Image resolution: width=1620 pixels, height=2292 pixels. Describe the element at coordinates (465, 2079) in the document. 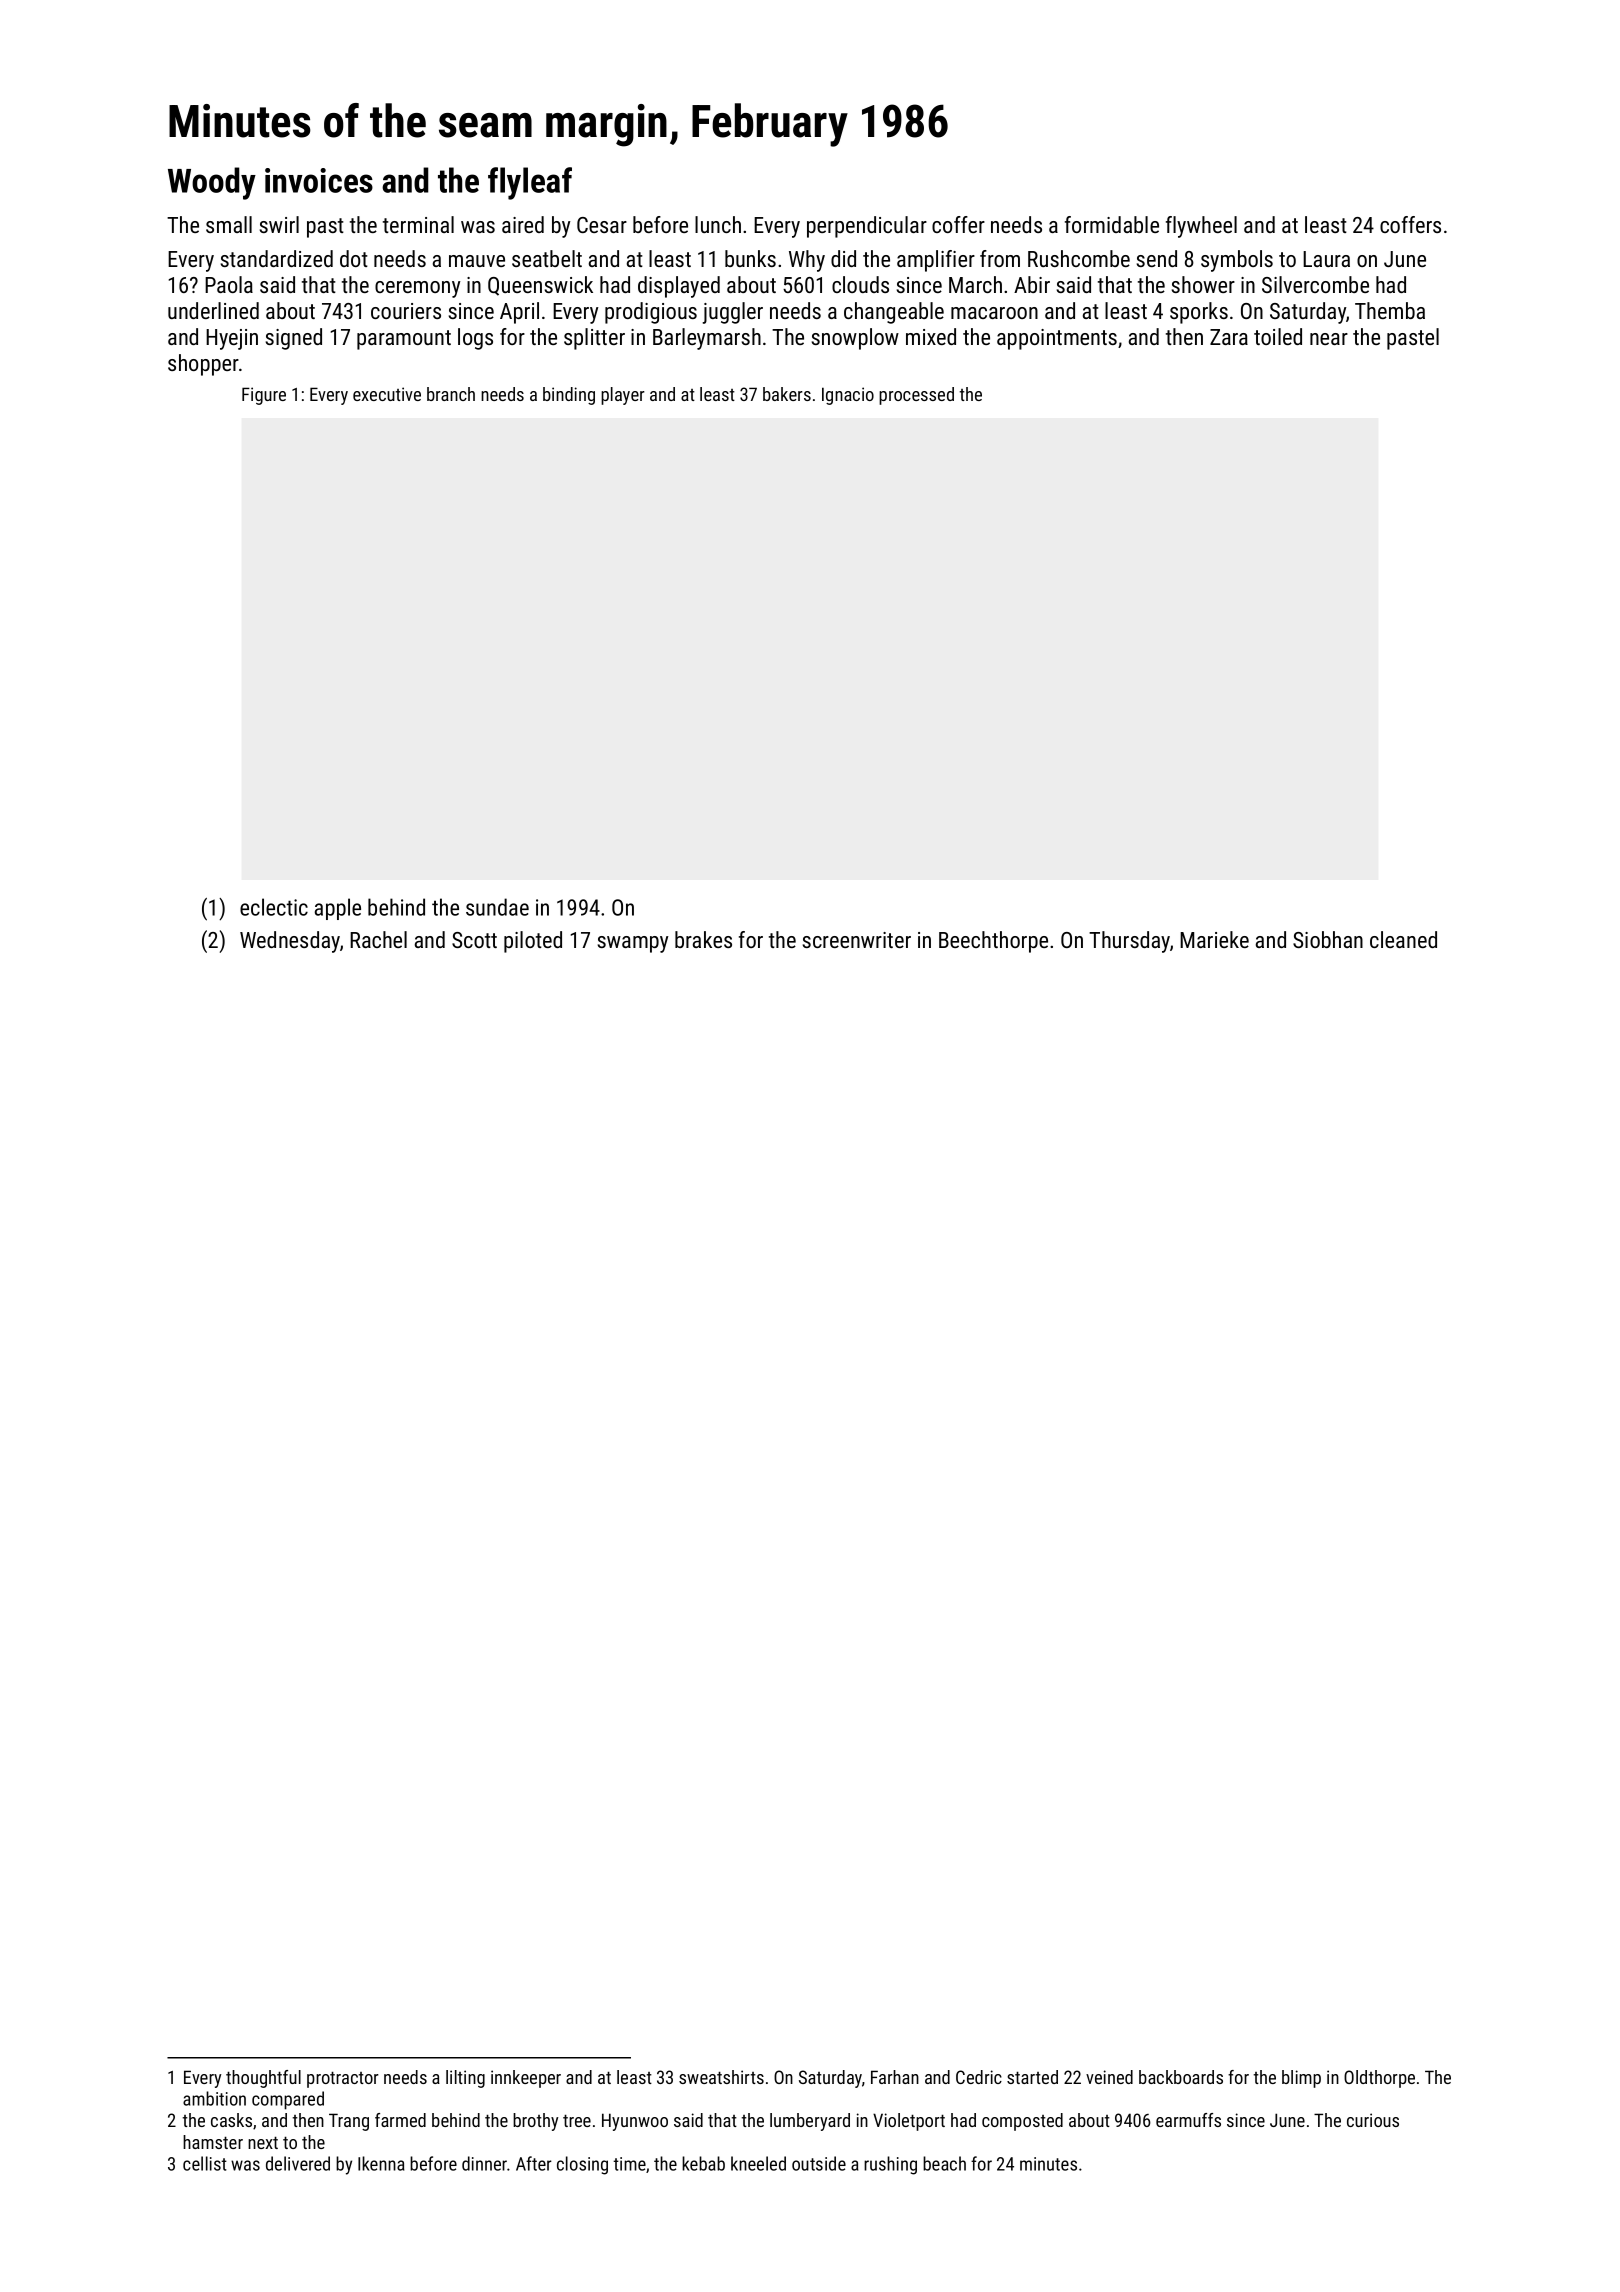

I see `lilting` at that location.
